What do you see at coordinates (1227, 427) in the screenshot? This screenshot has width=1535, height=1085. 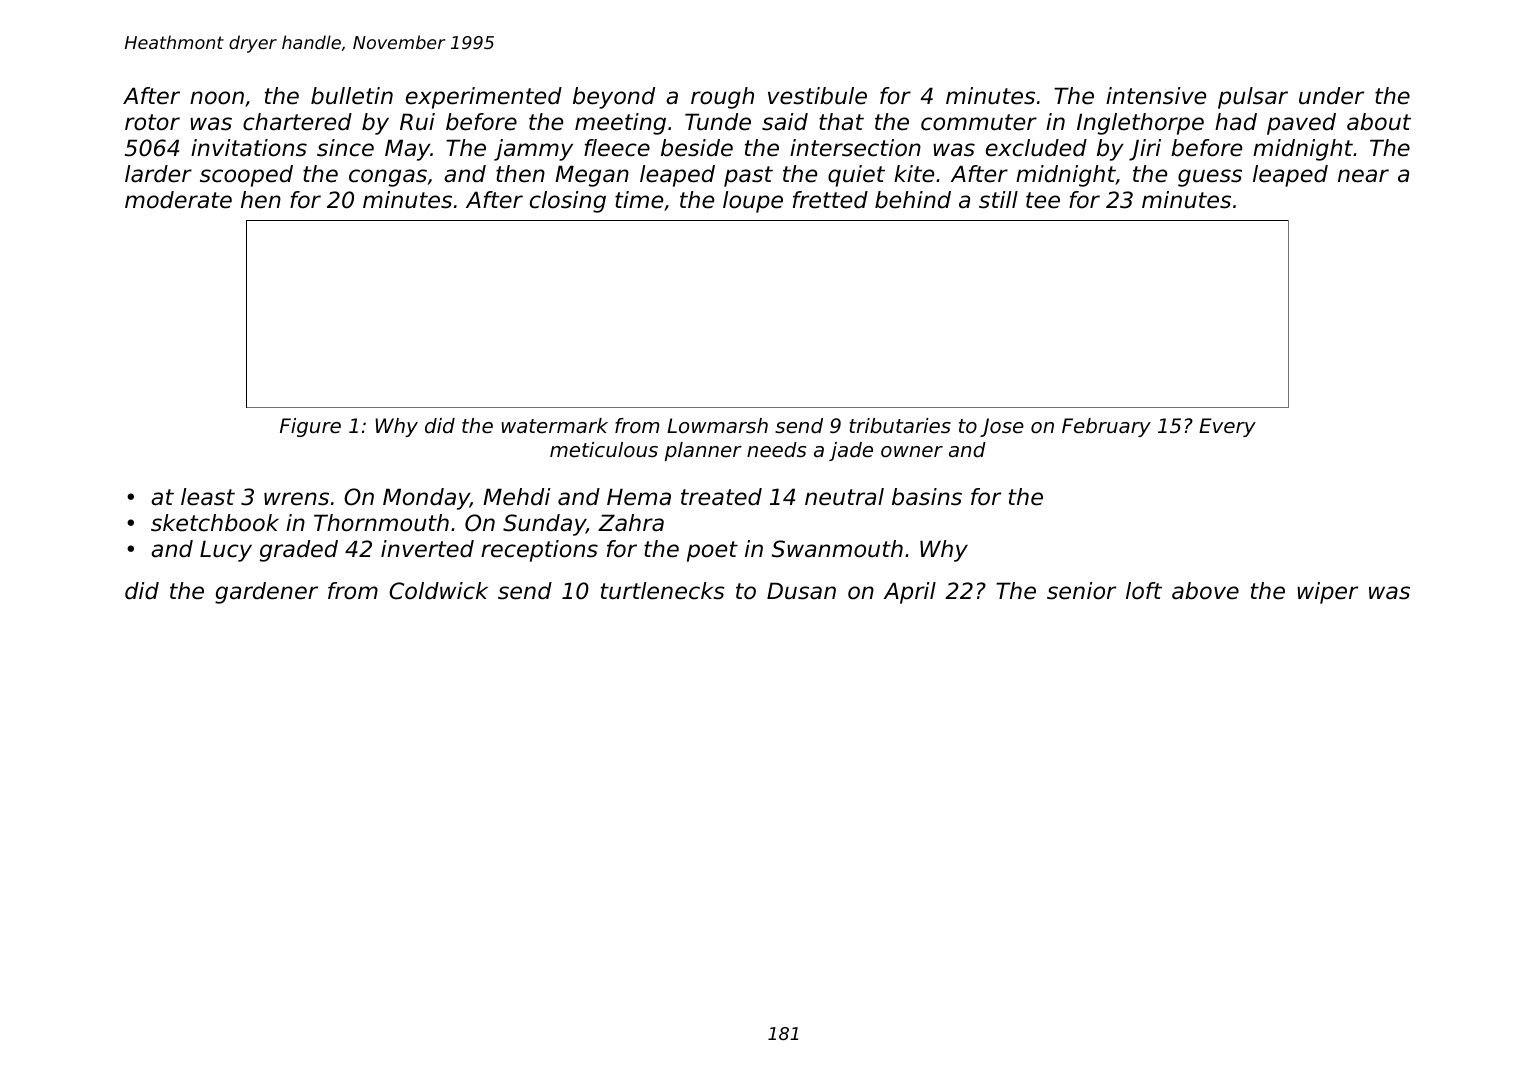 I see `Every` at bounding box center [1227, 427].
